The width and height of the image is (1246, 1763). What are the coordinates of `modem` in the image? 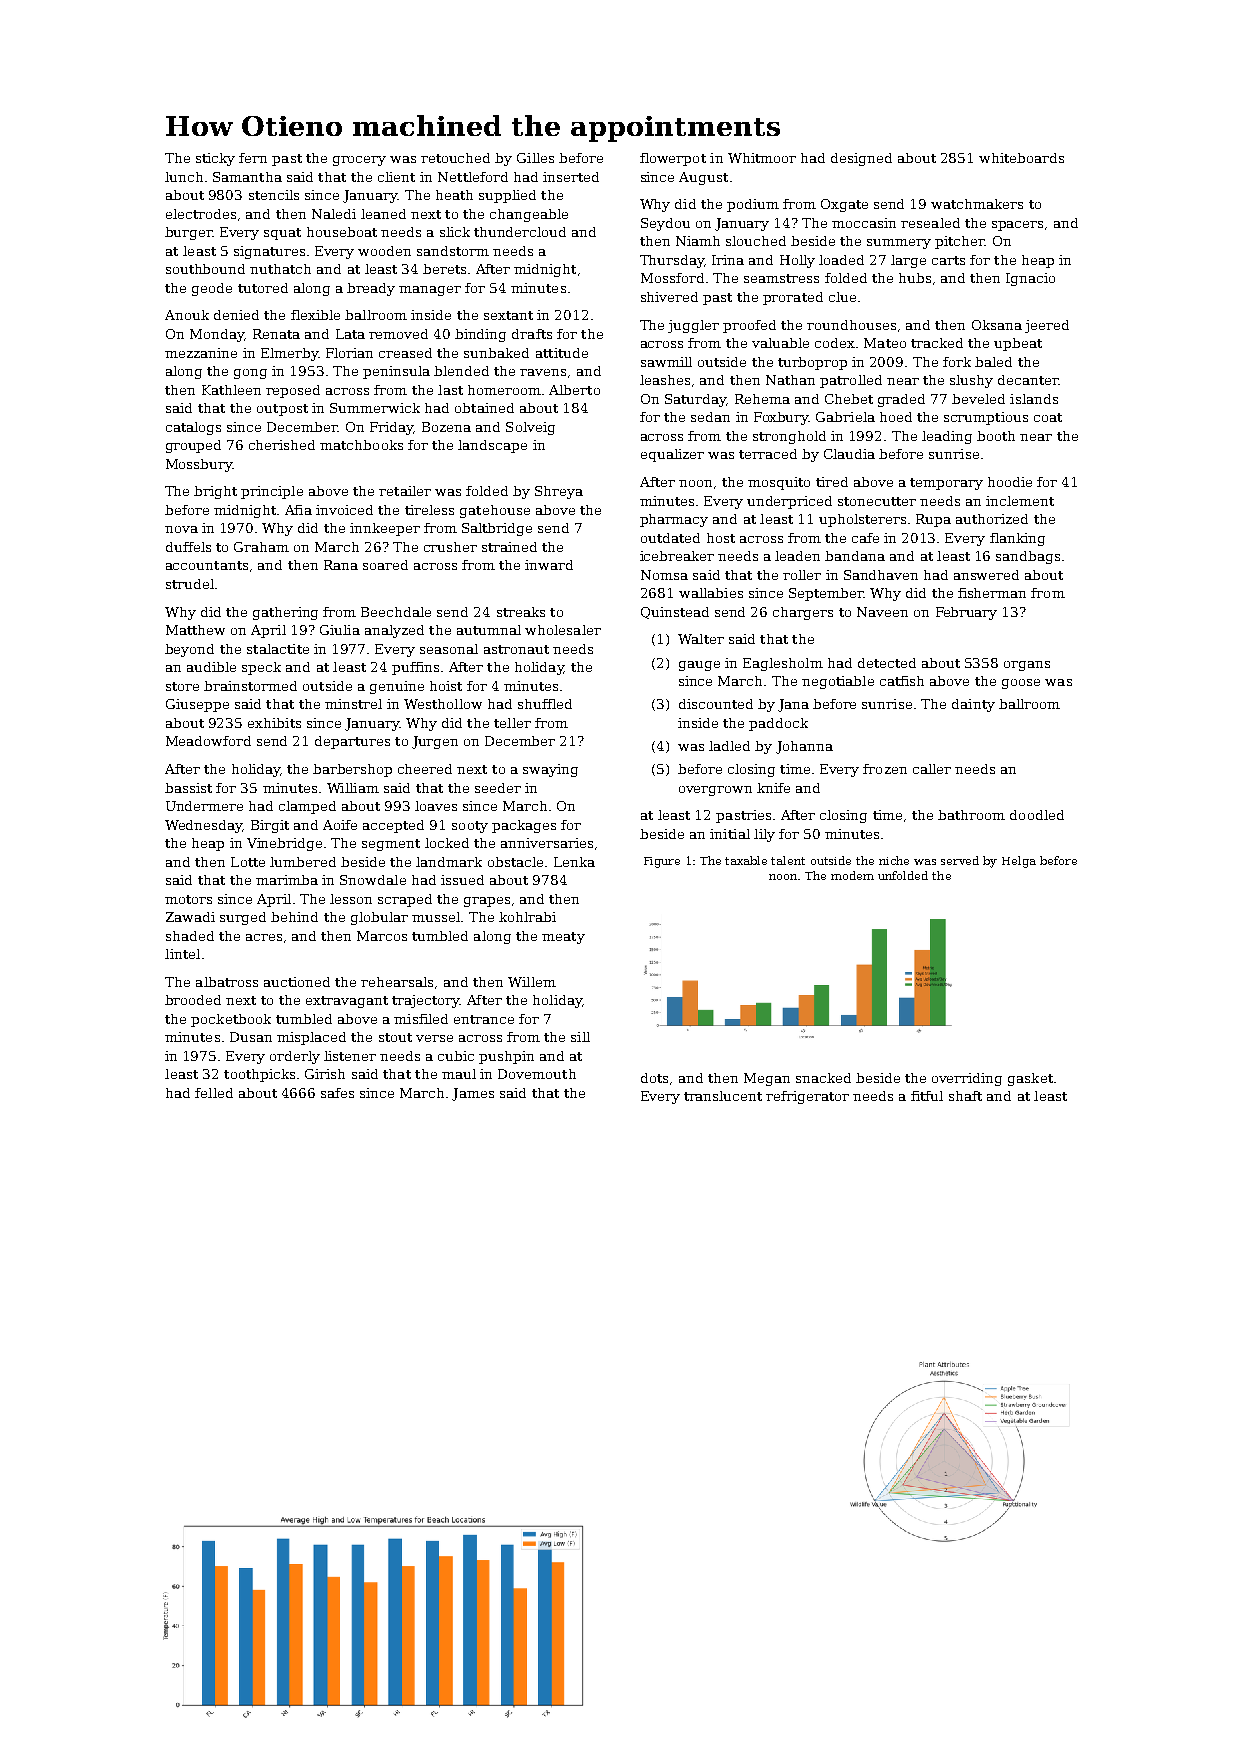 It's located at (852, 875).
